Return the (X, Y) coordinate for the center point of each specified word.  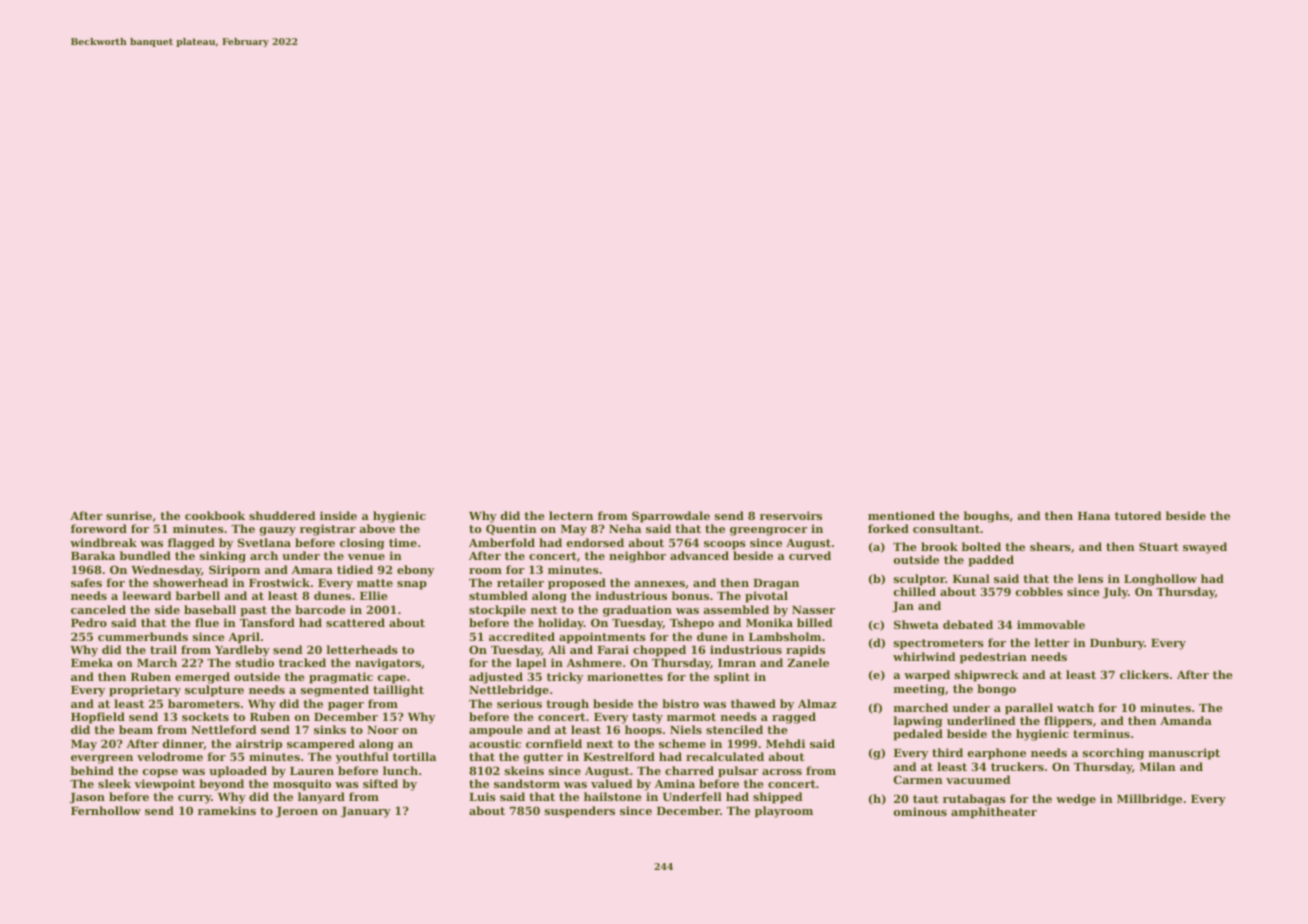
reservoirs (791, 515)
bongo (996, 690)
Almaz (817, 703)
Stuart (1159, 546)
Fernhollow (106, 810)
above (377, 528)
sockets (205, 716)
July (1115, 593)
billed (814, 622)
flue (207, 622)
